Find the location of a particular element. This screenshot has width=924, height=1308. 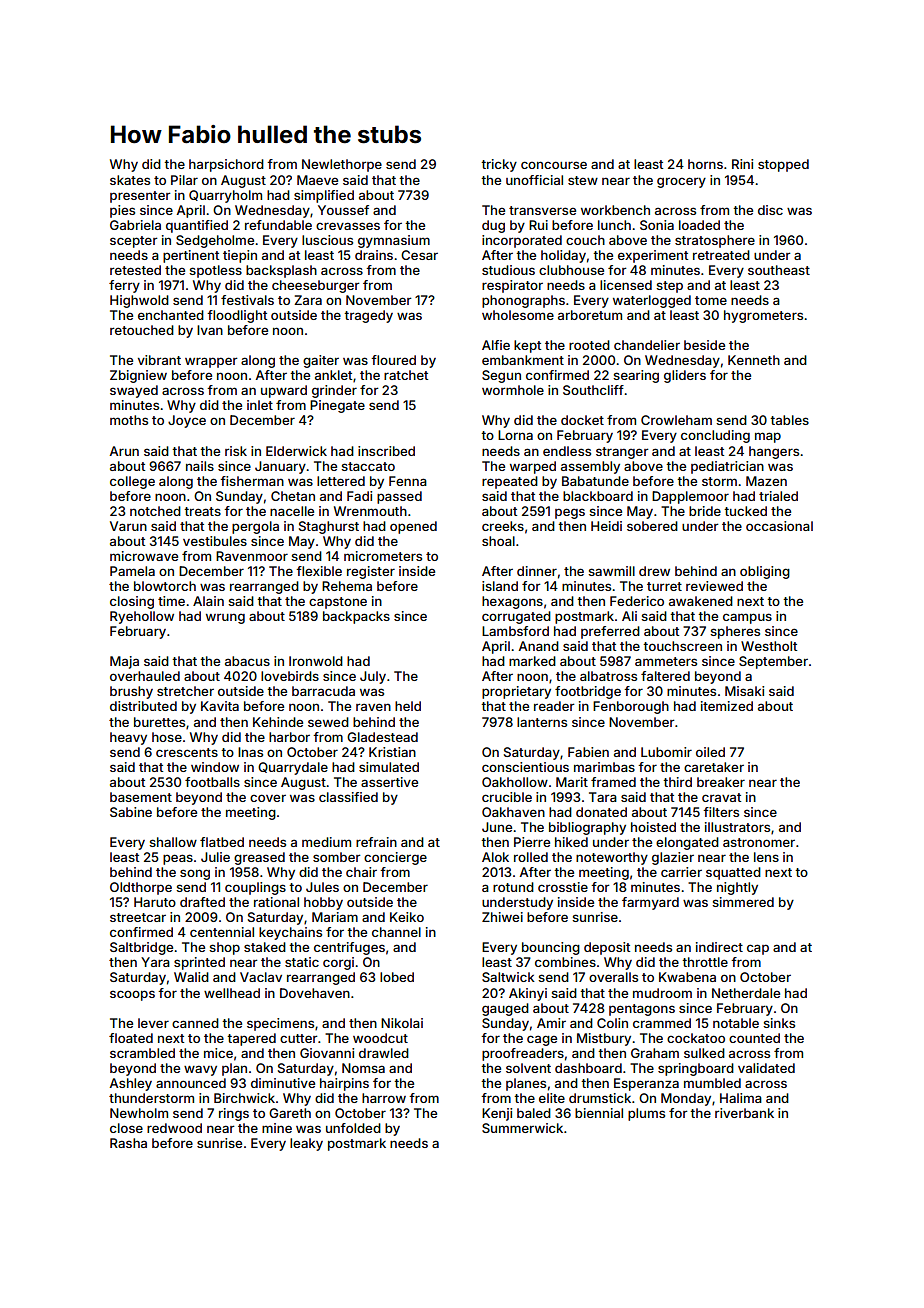

Westholt is located at coordinates (769, 646).
